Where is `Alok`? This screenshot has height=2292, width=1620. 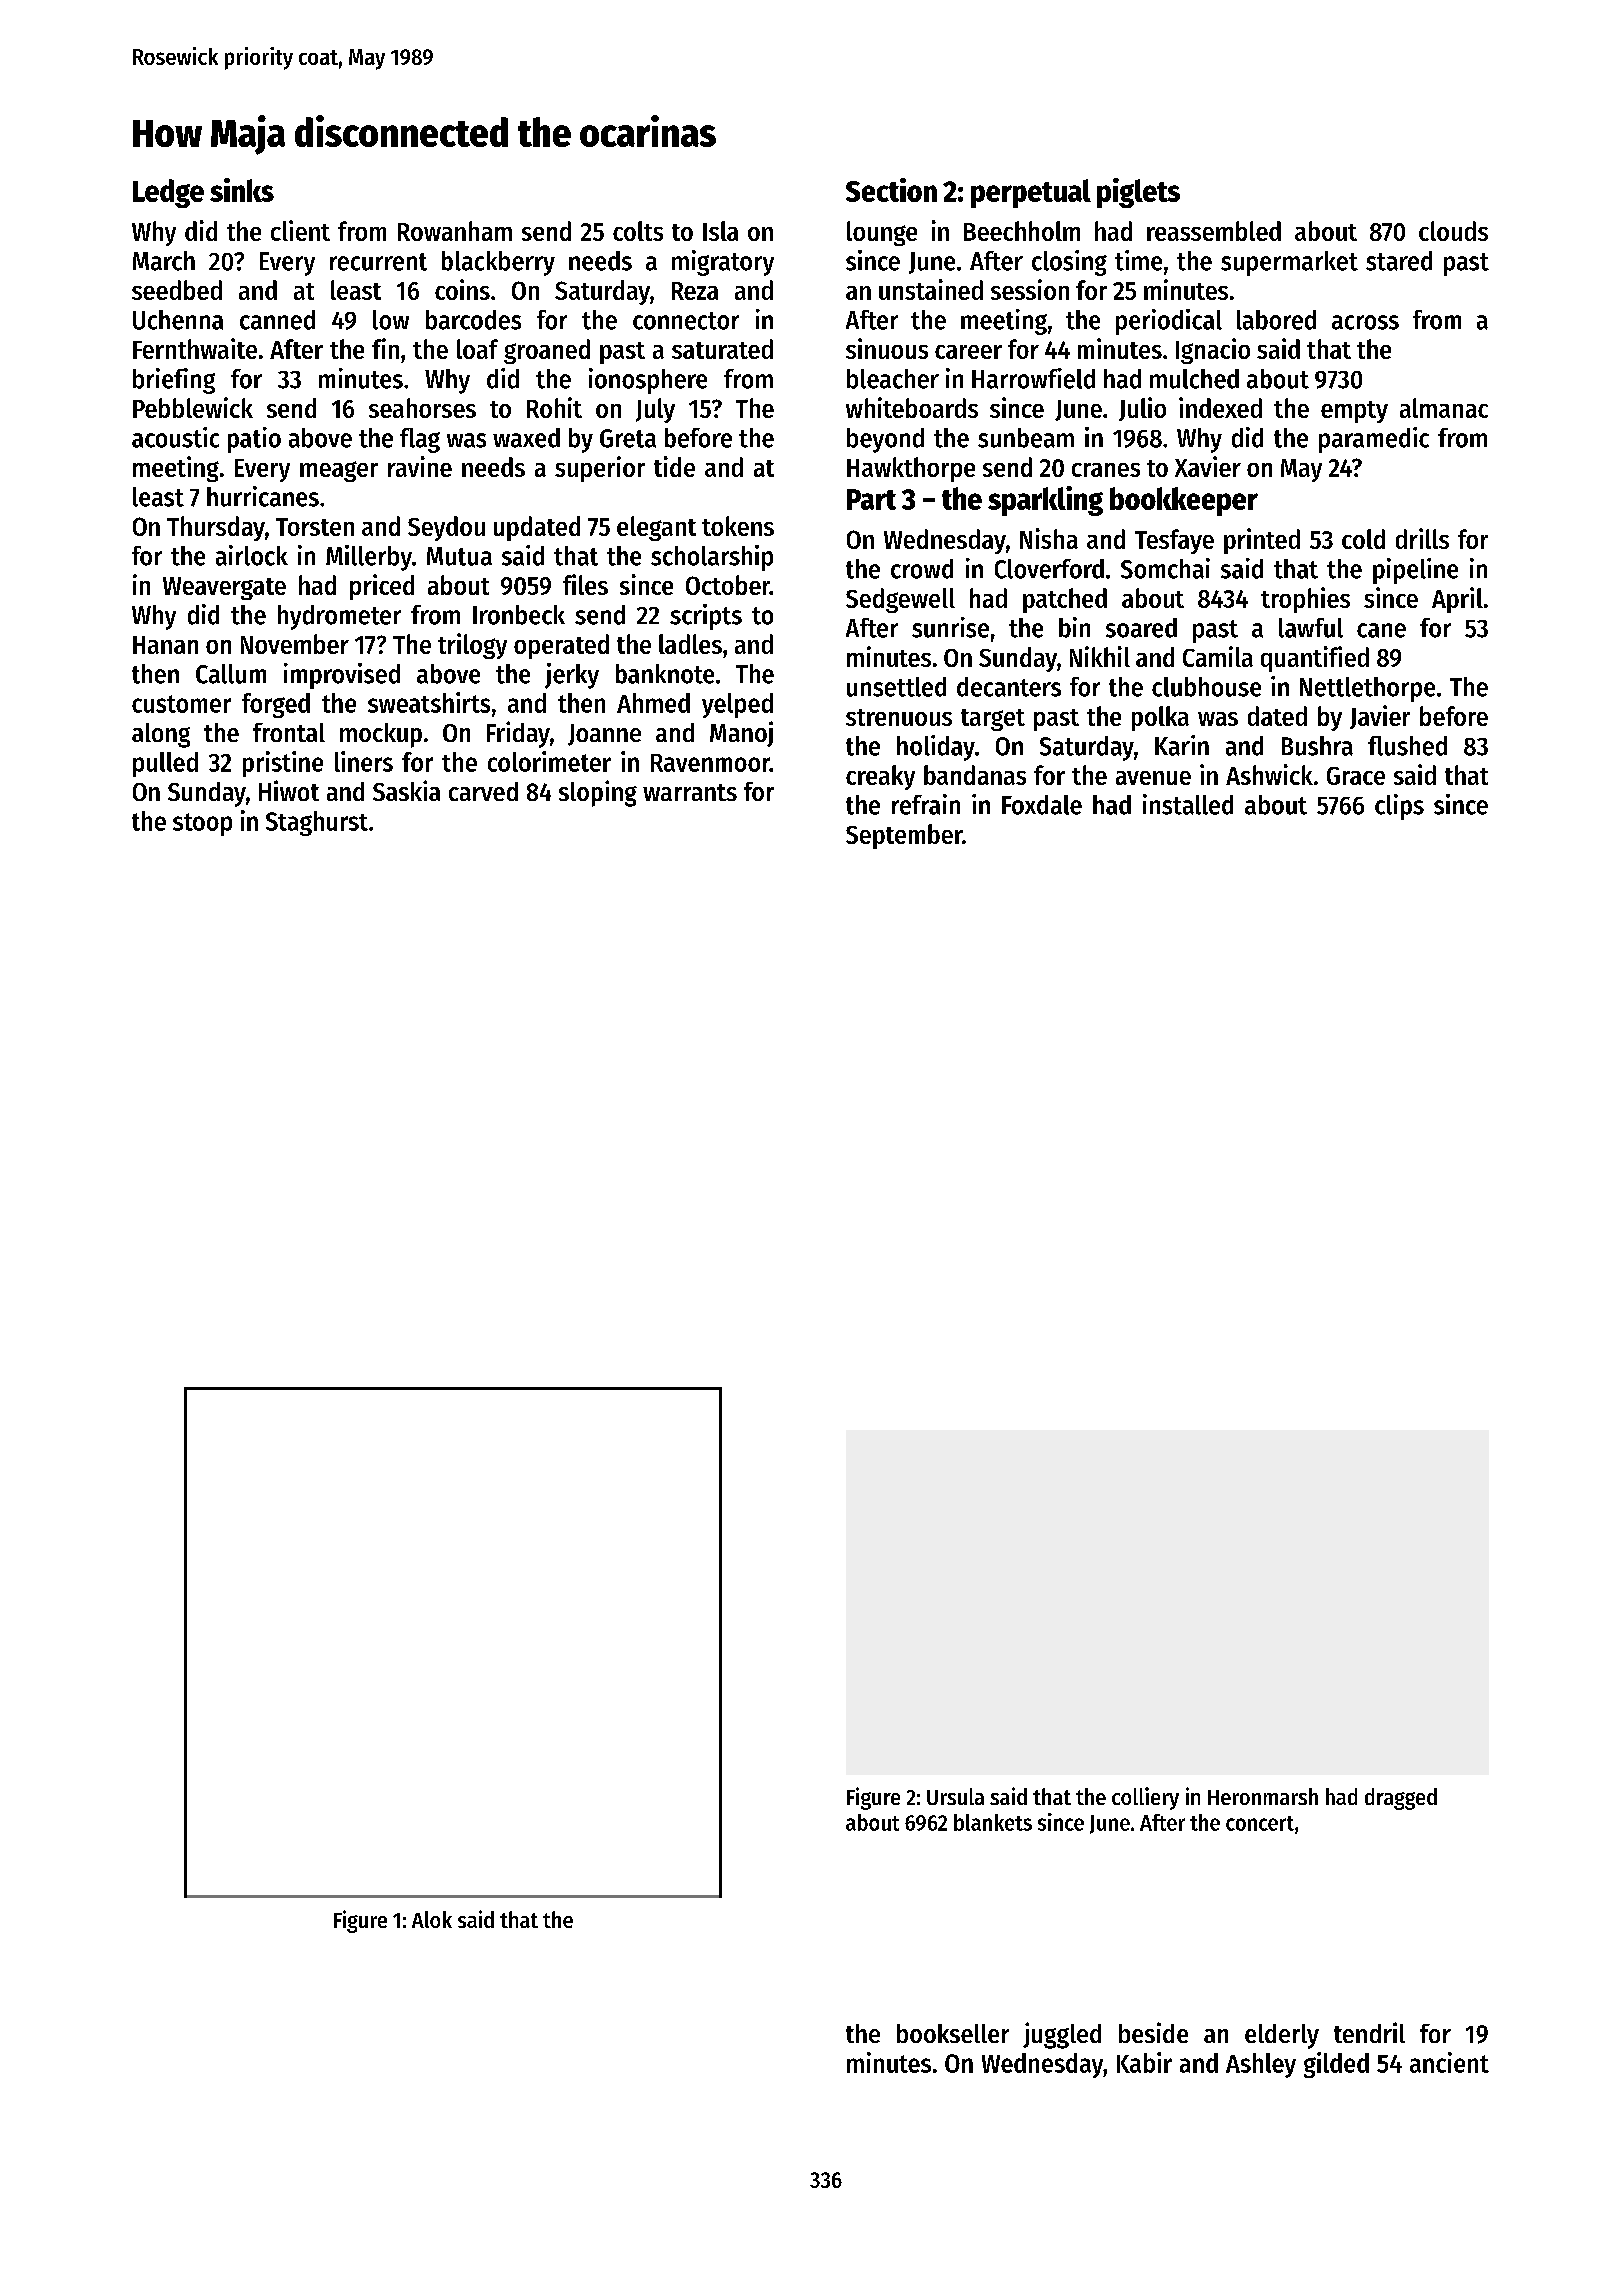
Alok is located at coordinates (432, 1919).
